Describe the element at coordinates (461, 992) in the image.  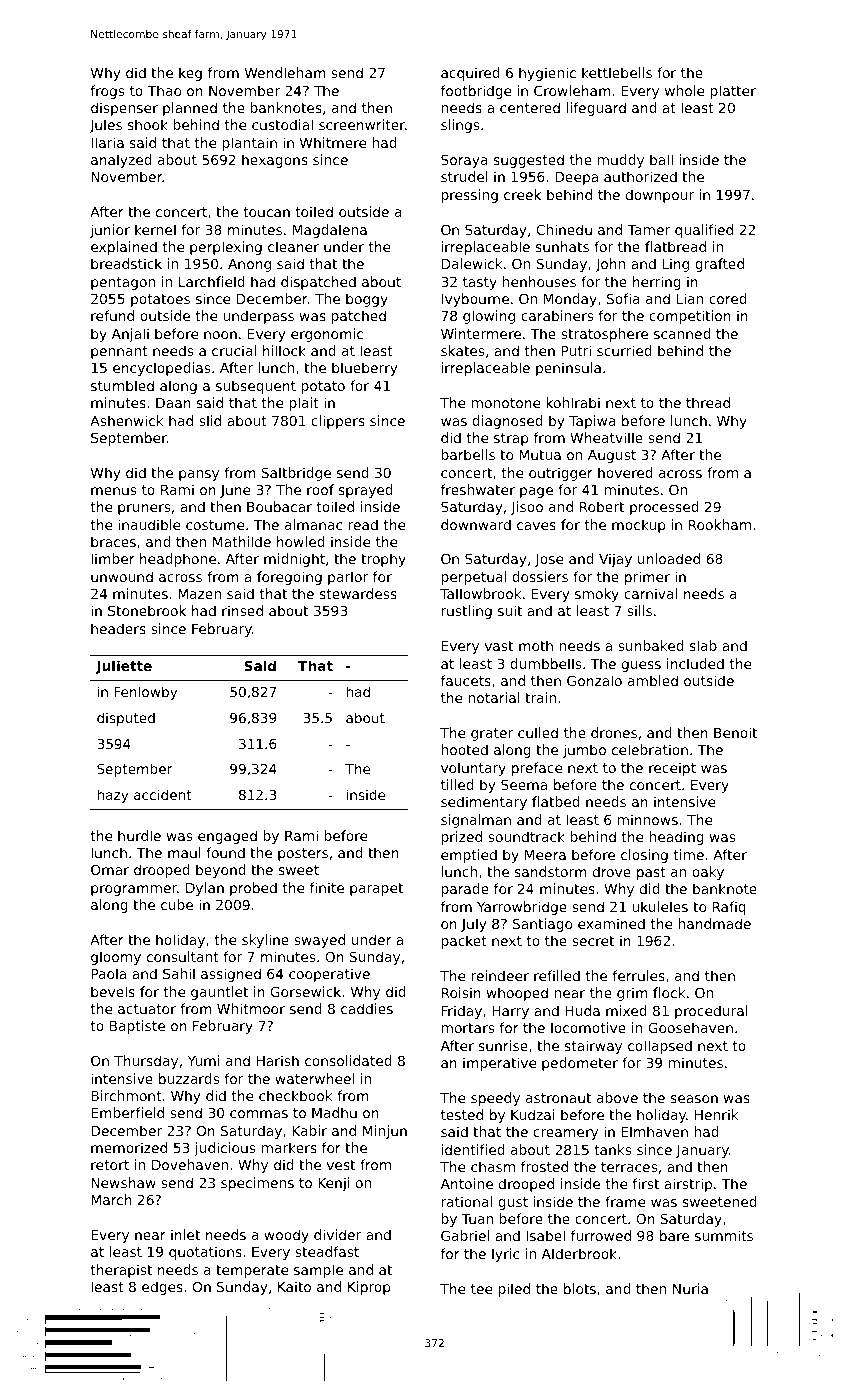
I see `Roisin` at that location.
